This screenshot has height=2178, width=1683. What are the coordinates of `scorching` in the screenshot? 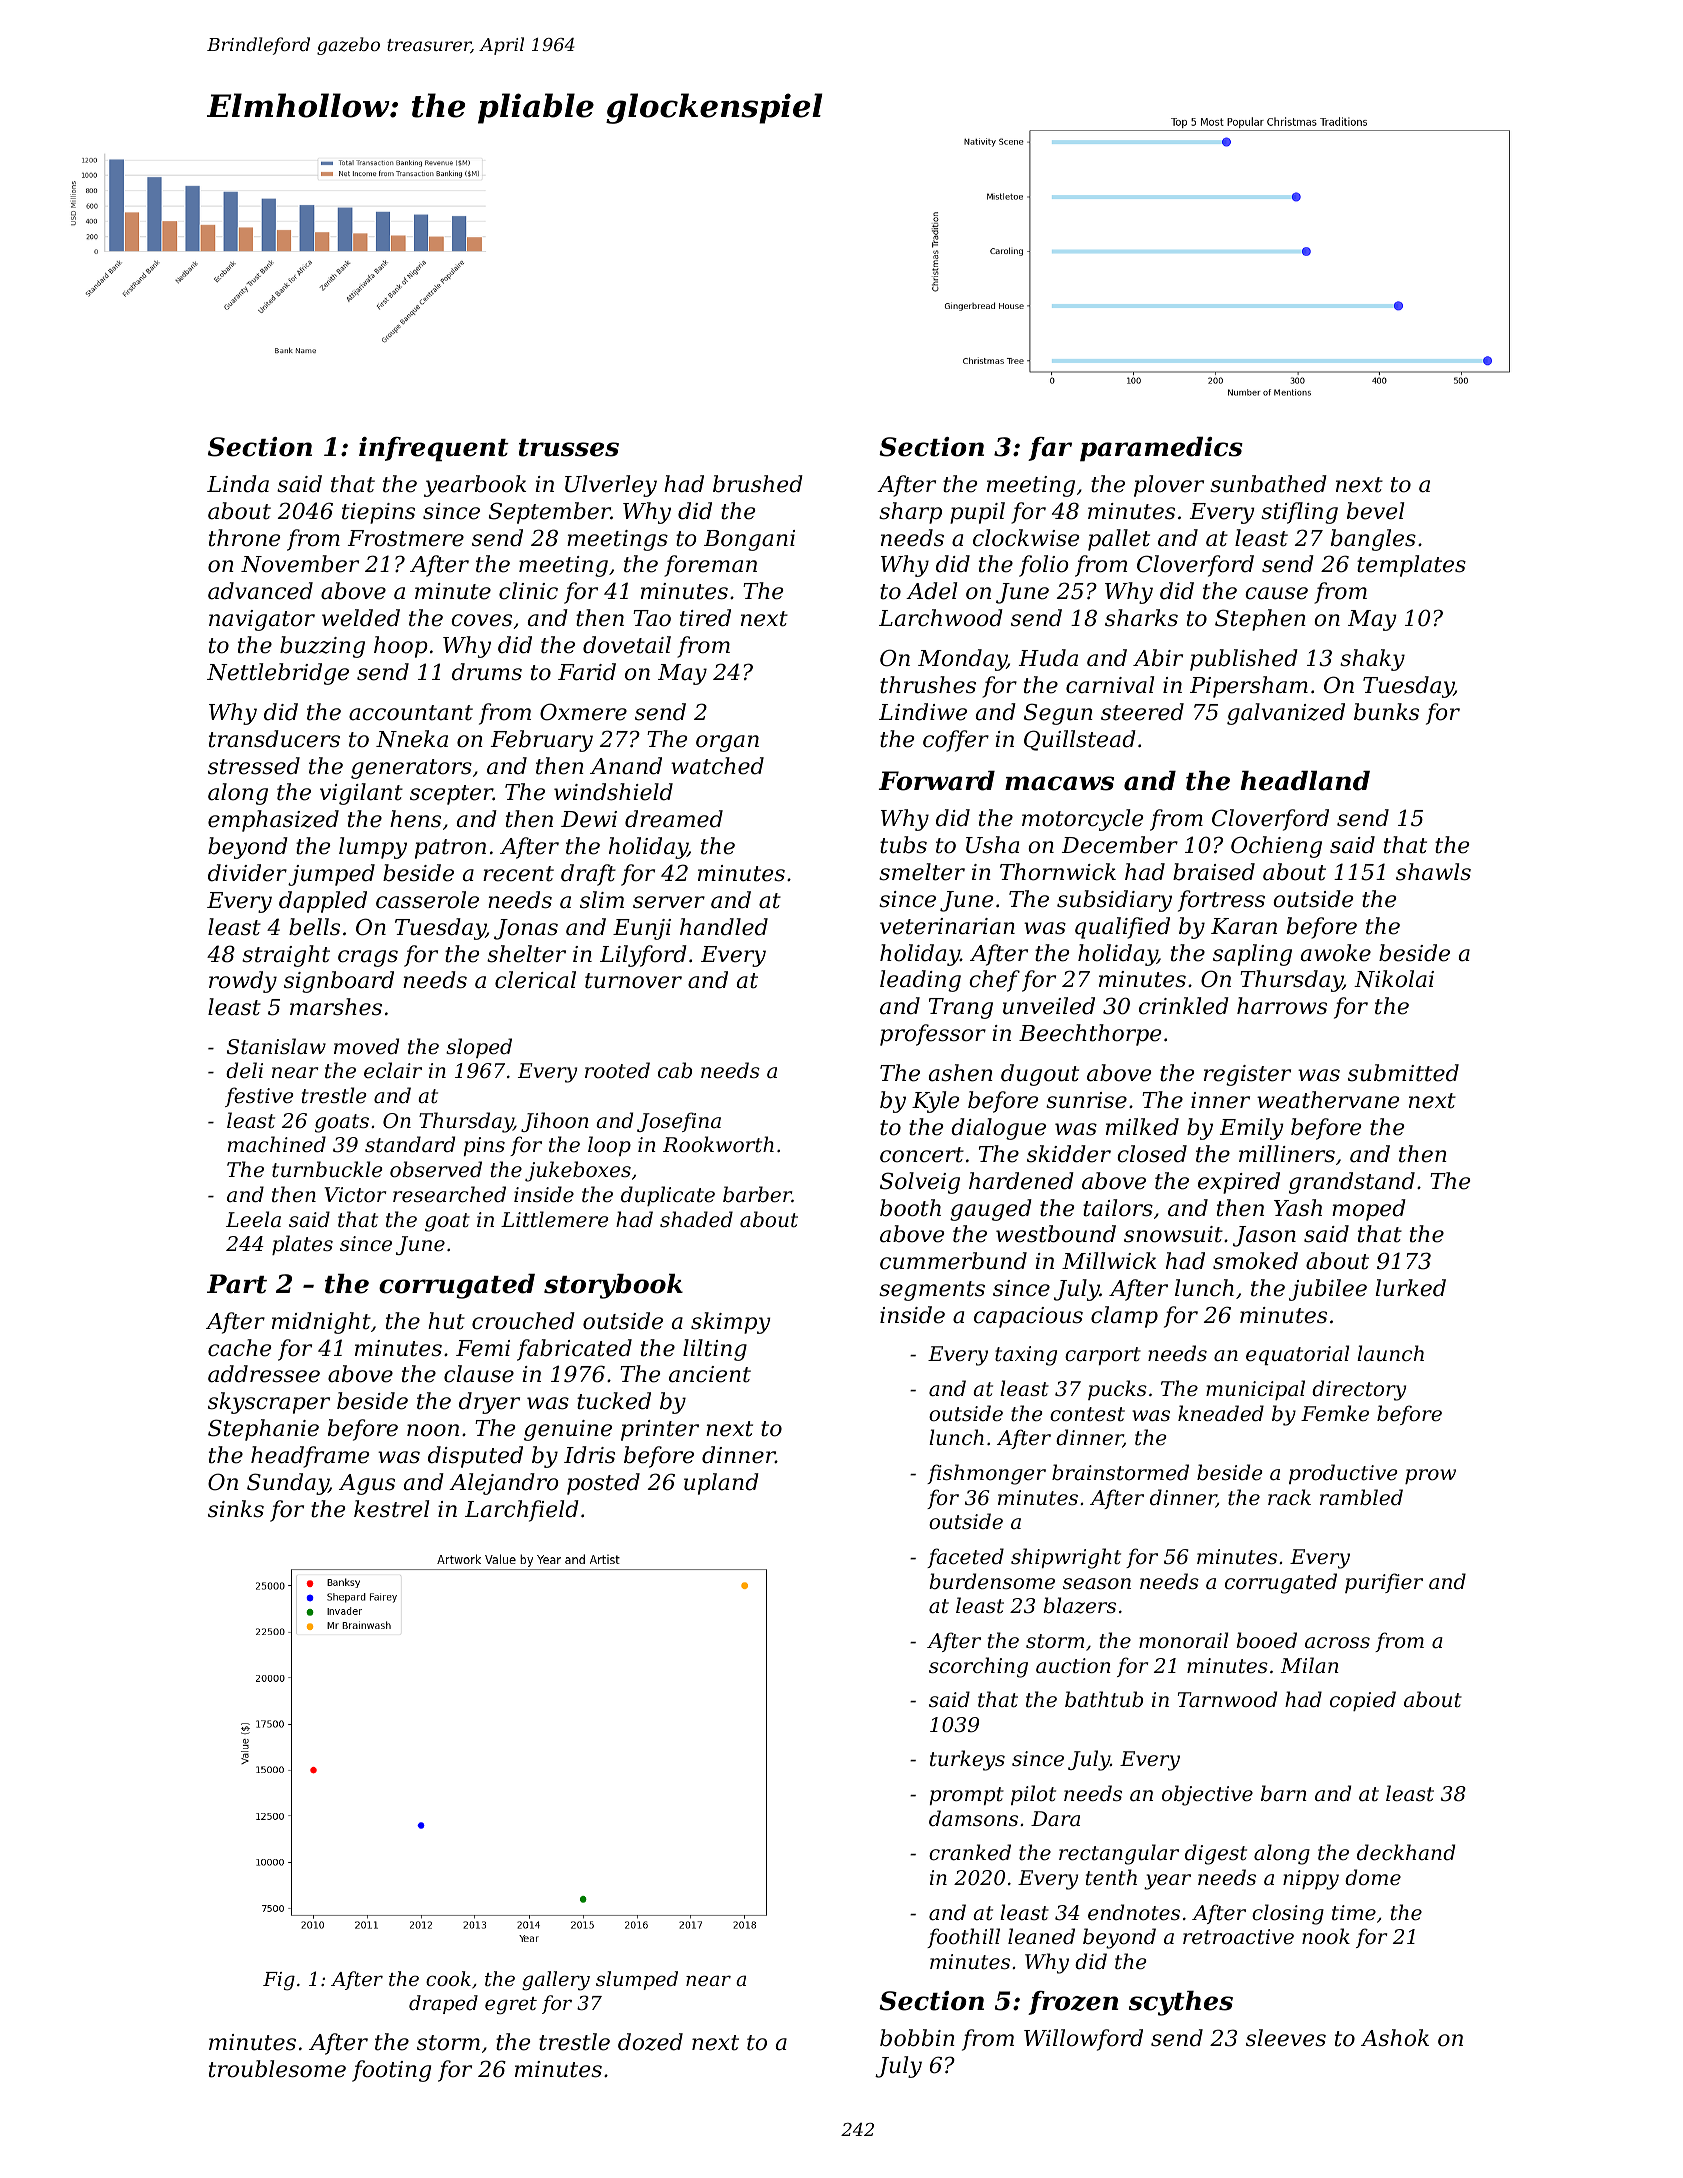 It's located at (978, 1667).
